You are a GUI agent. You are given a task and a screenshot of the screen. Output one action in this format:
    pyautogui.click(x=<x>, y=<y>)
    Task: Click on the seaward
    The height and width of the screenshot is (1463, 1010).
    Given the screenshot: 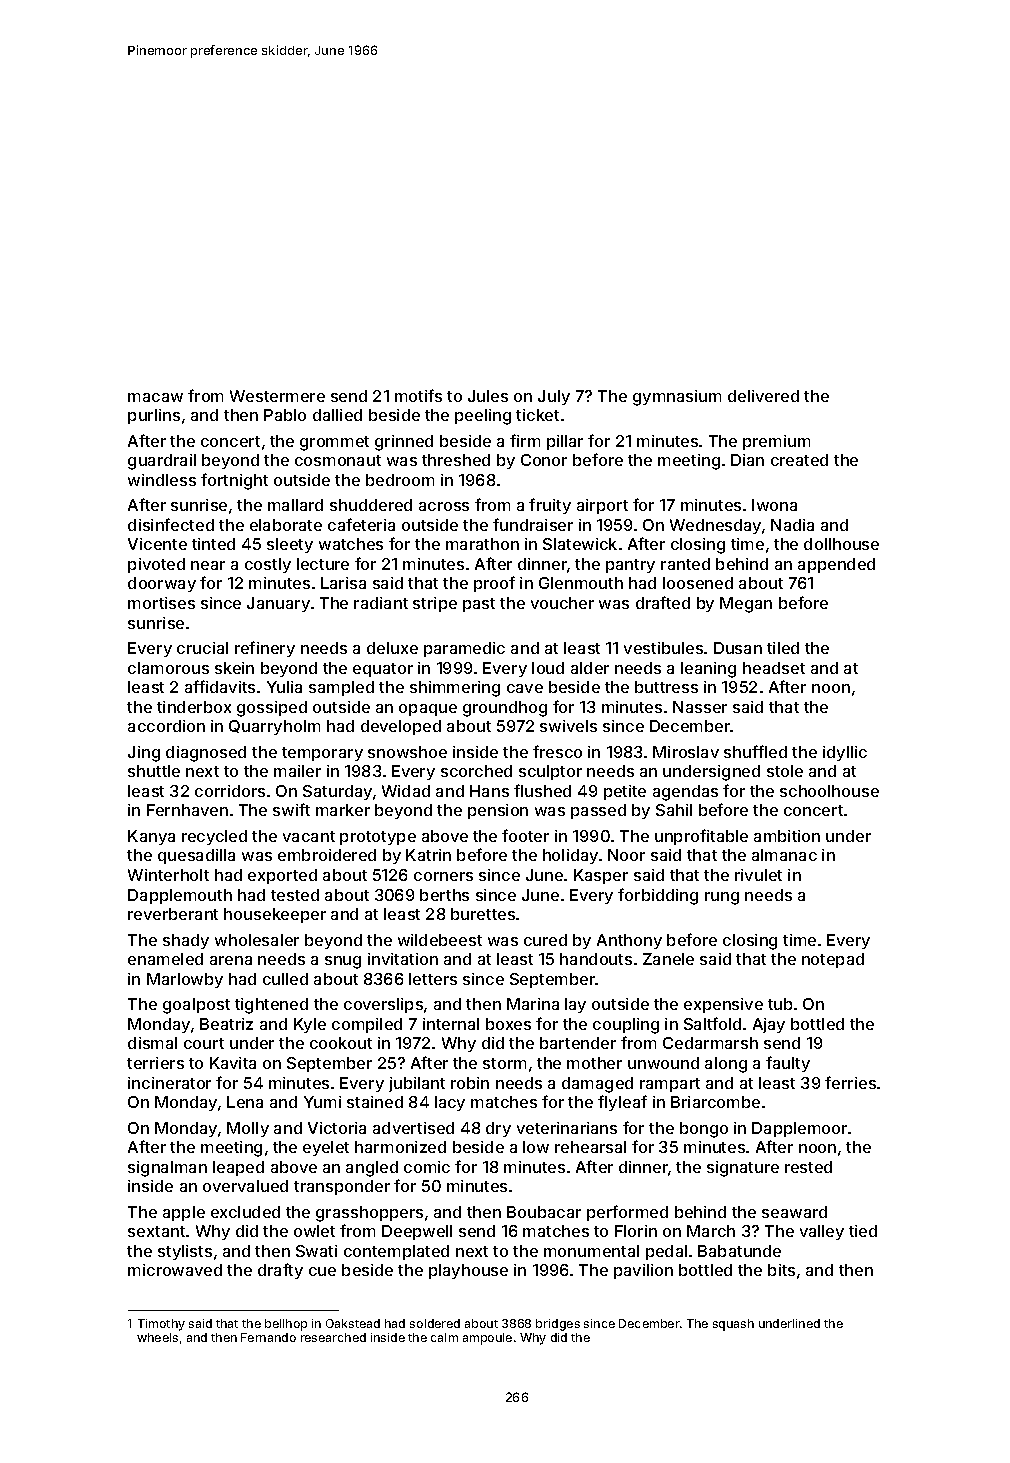 What is the action you would take?
    pyautogui.click(x=794, y=1212)
